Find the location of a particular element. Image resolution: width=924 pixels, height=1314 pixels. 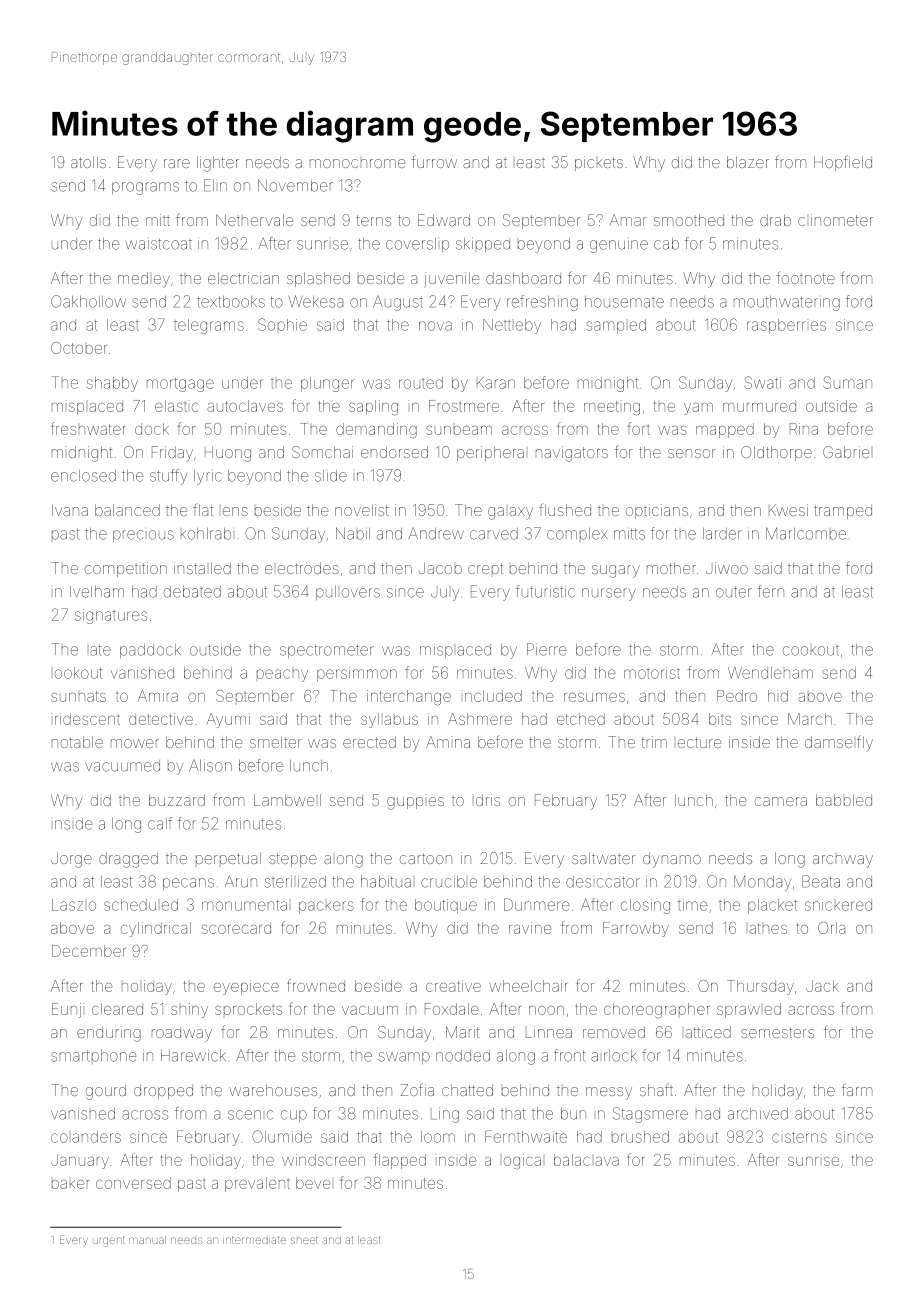

latticed is located at coordinates (708, 1032).
